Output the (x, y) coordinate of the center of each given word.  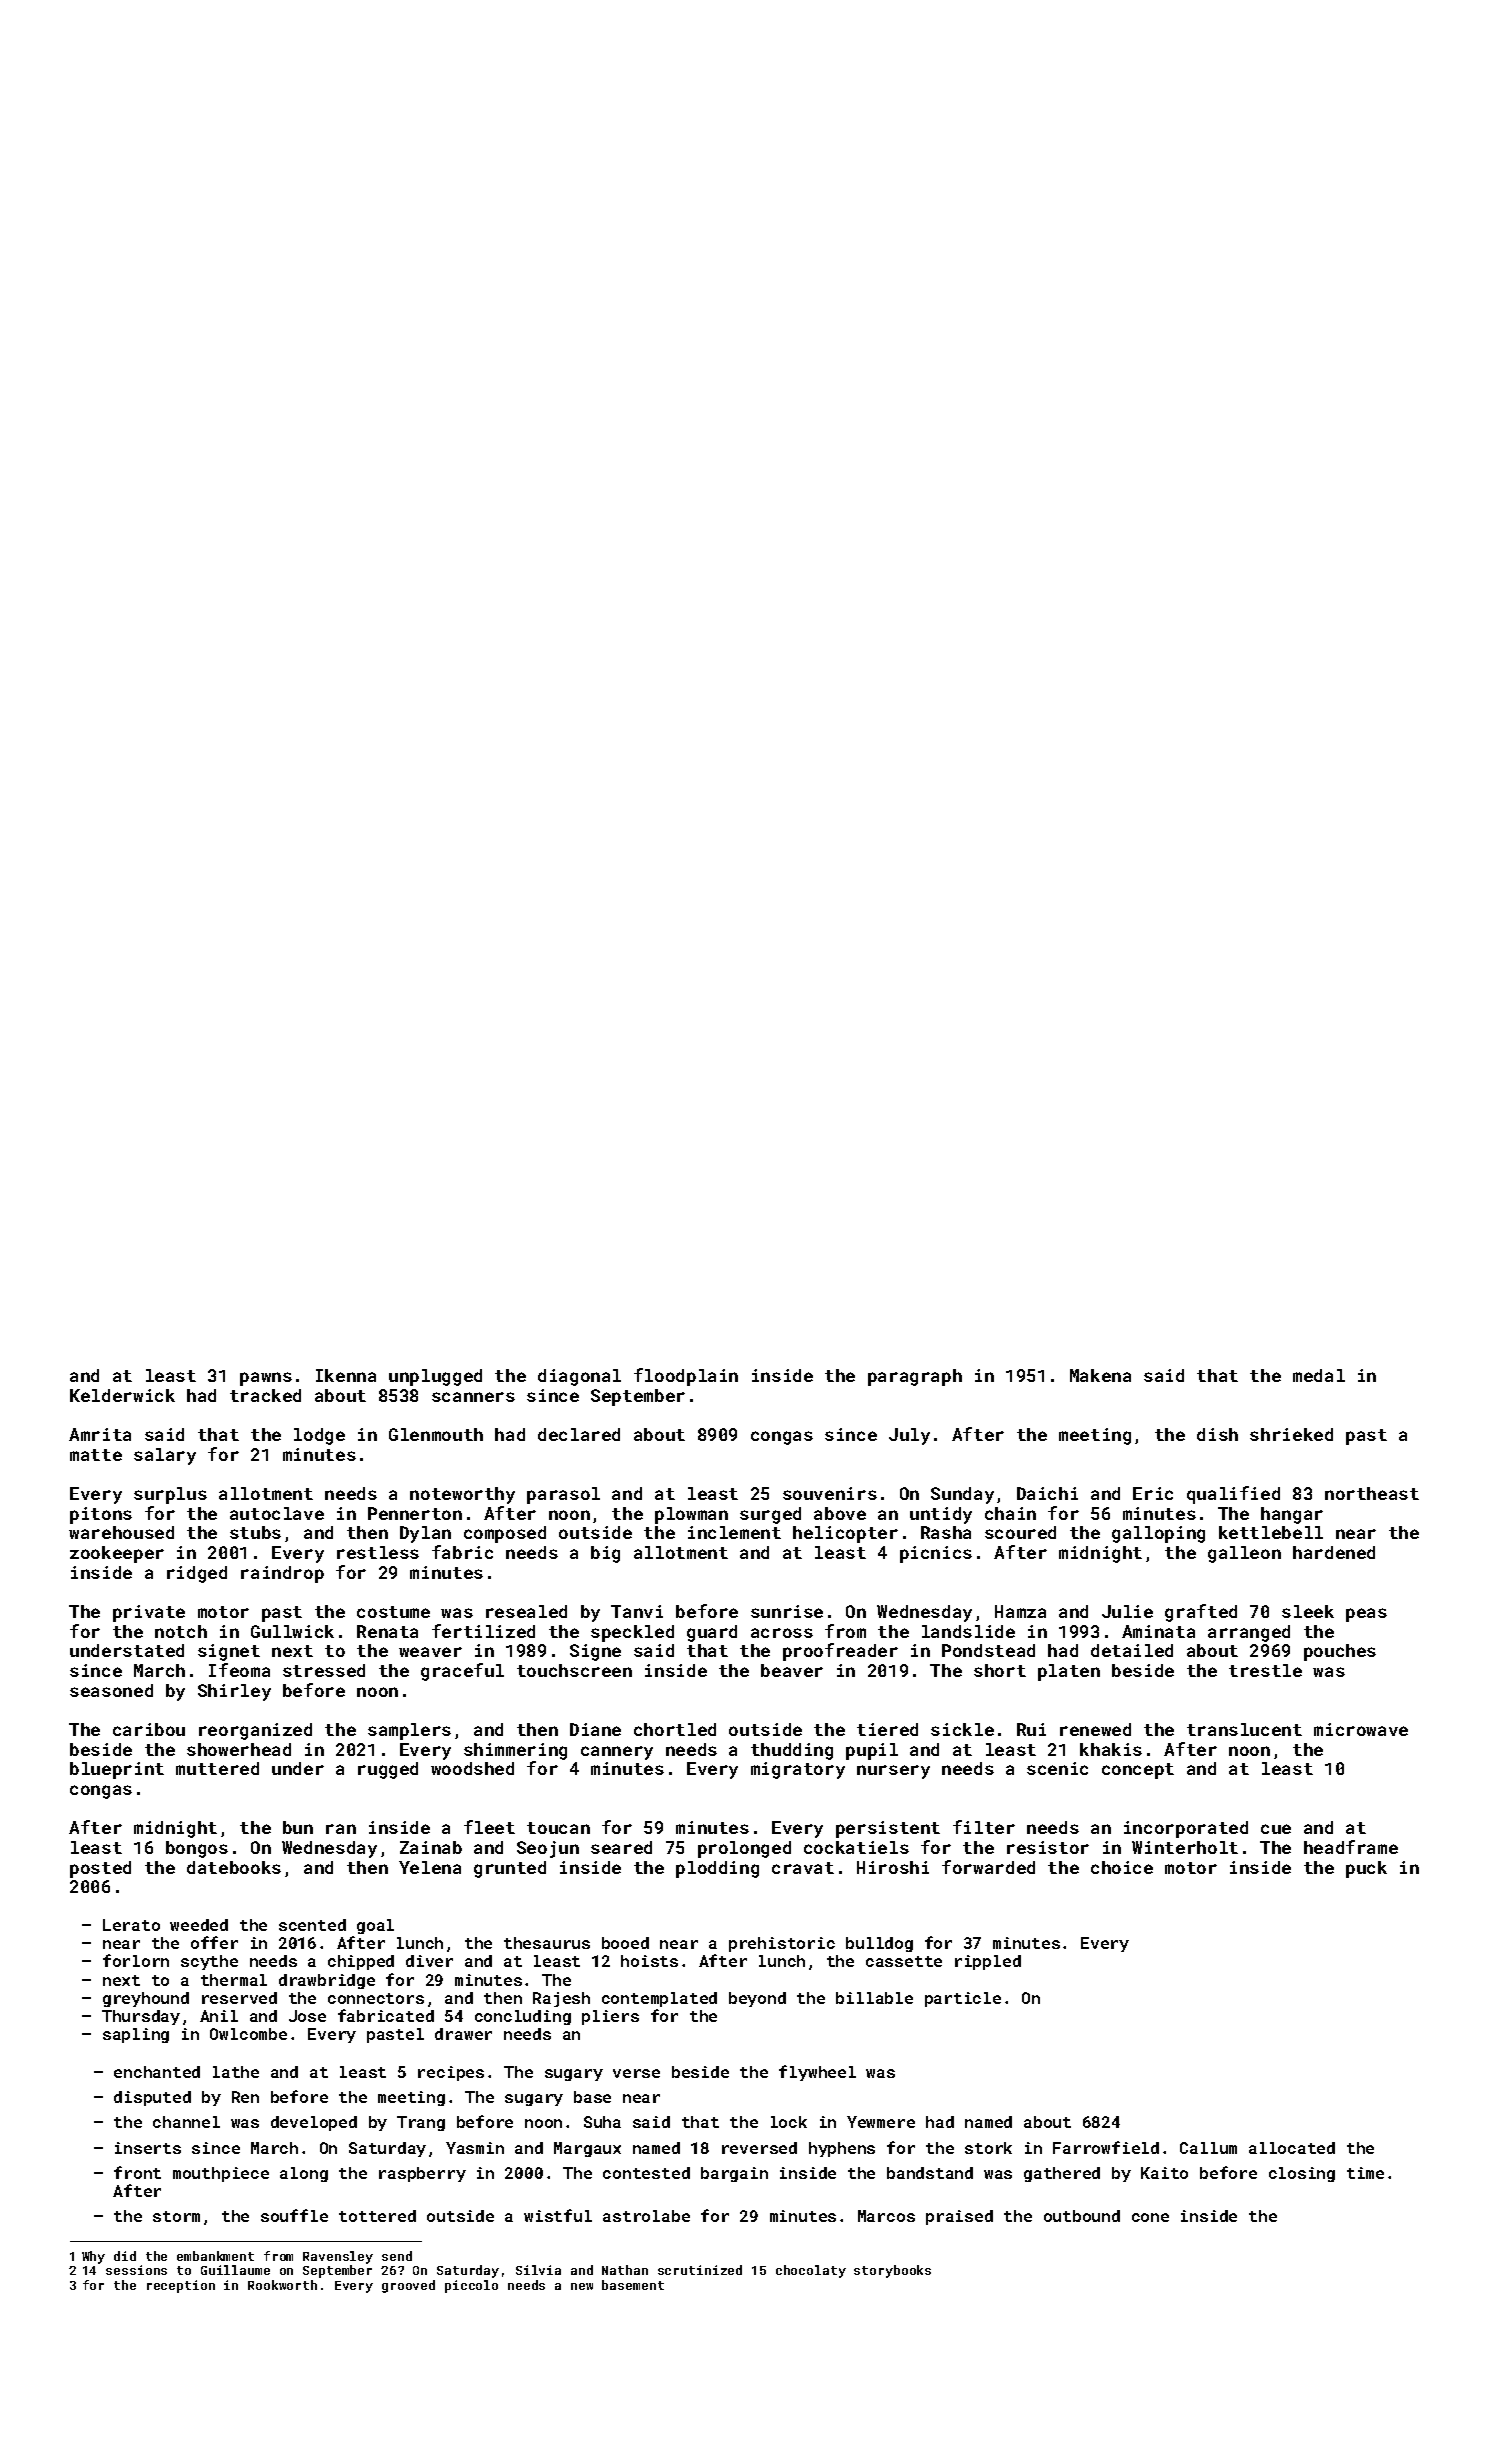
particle (963, 1999)
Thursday (141, 2017)
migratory (798, 1770)
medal (1319, 1375)
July (909, 1436)
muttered (217, 1768)
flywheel (817, 2073)
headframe (1351, 1847)
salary (165, 1456)
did (125, 2256)
